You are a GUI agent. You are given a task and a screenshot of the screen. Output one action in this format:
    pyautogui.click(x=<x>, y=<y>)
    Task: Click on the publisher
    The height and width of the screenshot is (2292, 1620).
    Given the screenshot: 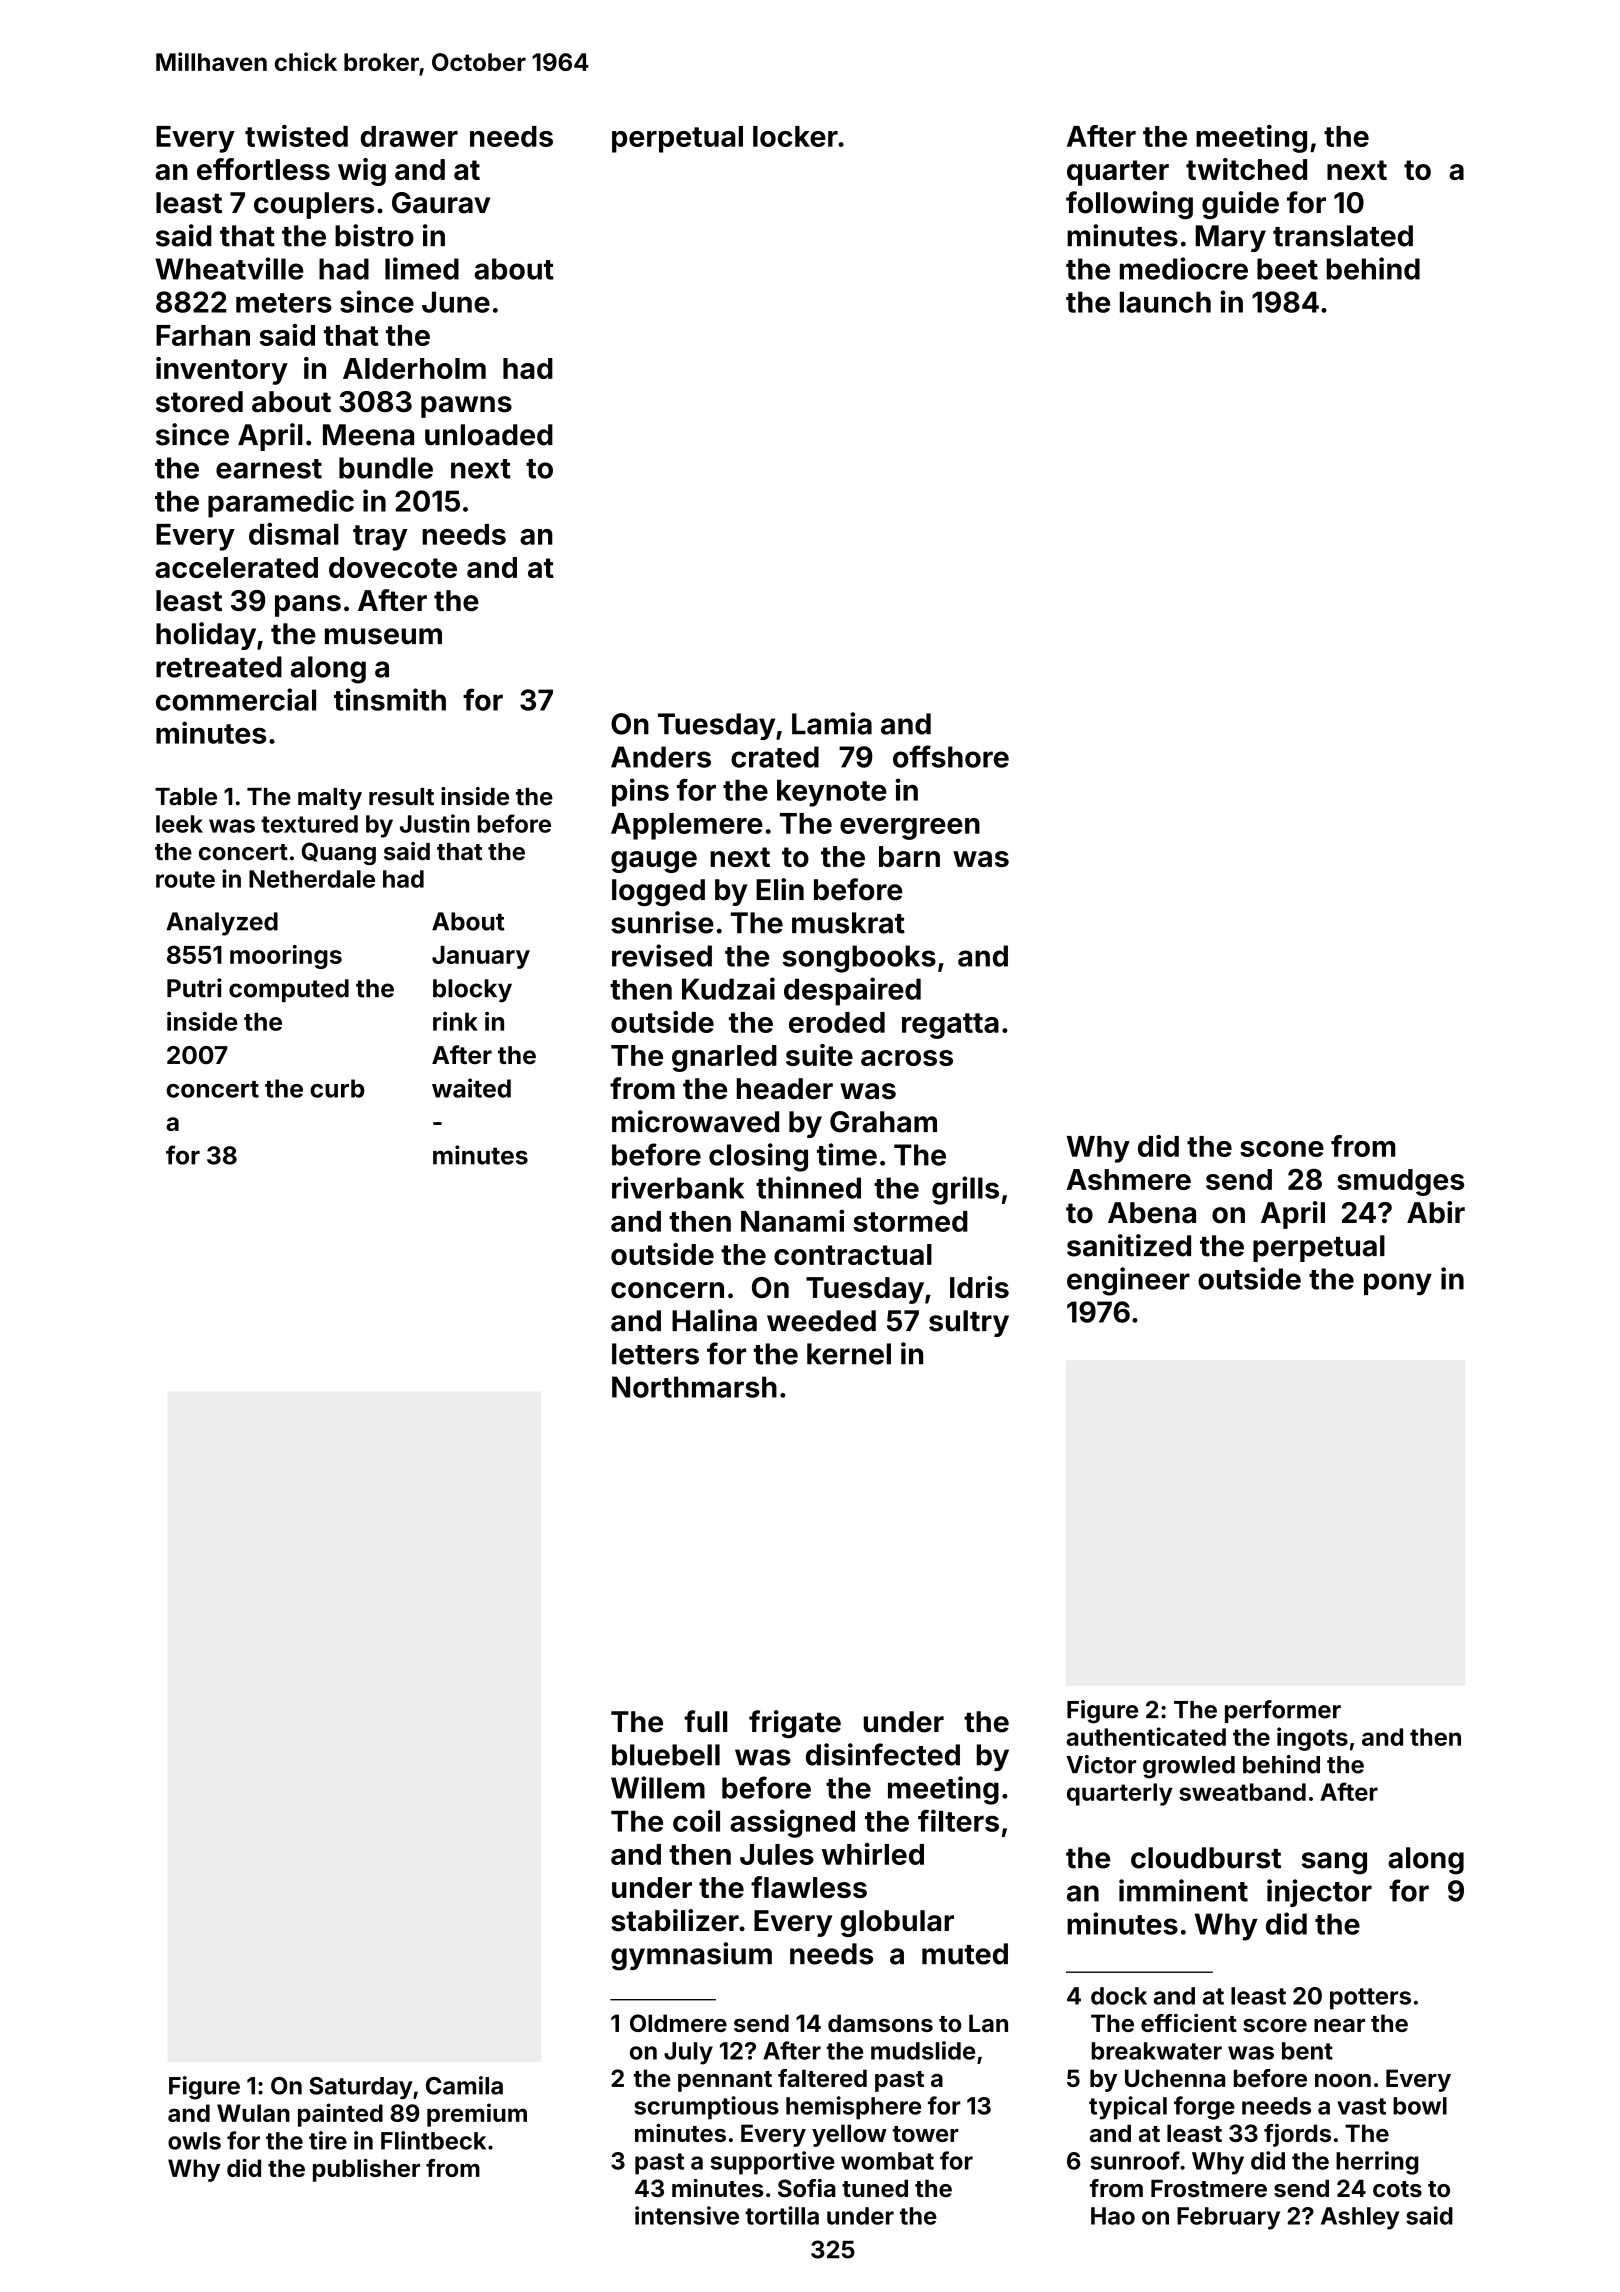 What is the action you would take?
    pyautogui.click(x=366, y=2170)
